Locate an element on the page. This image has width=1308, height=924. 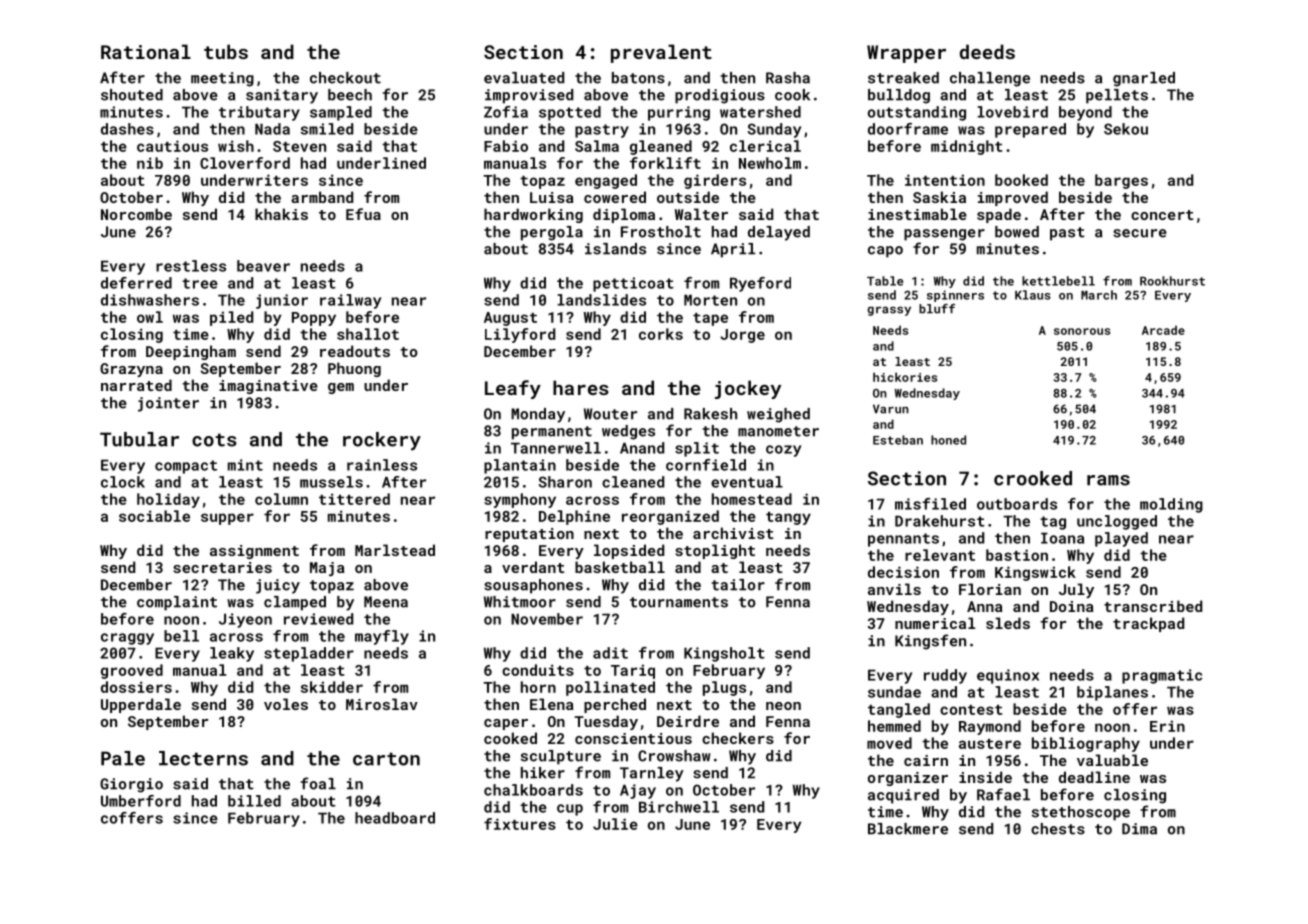
Sharon is located at coordinates (565, 482).
